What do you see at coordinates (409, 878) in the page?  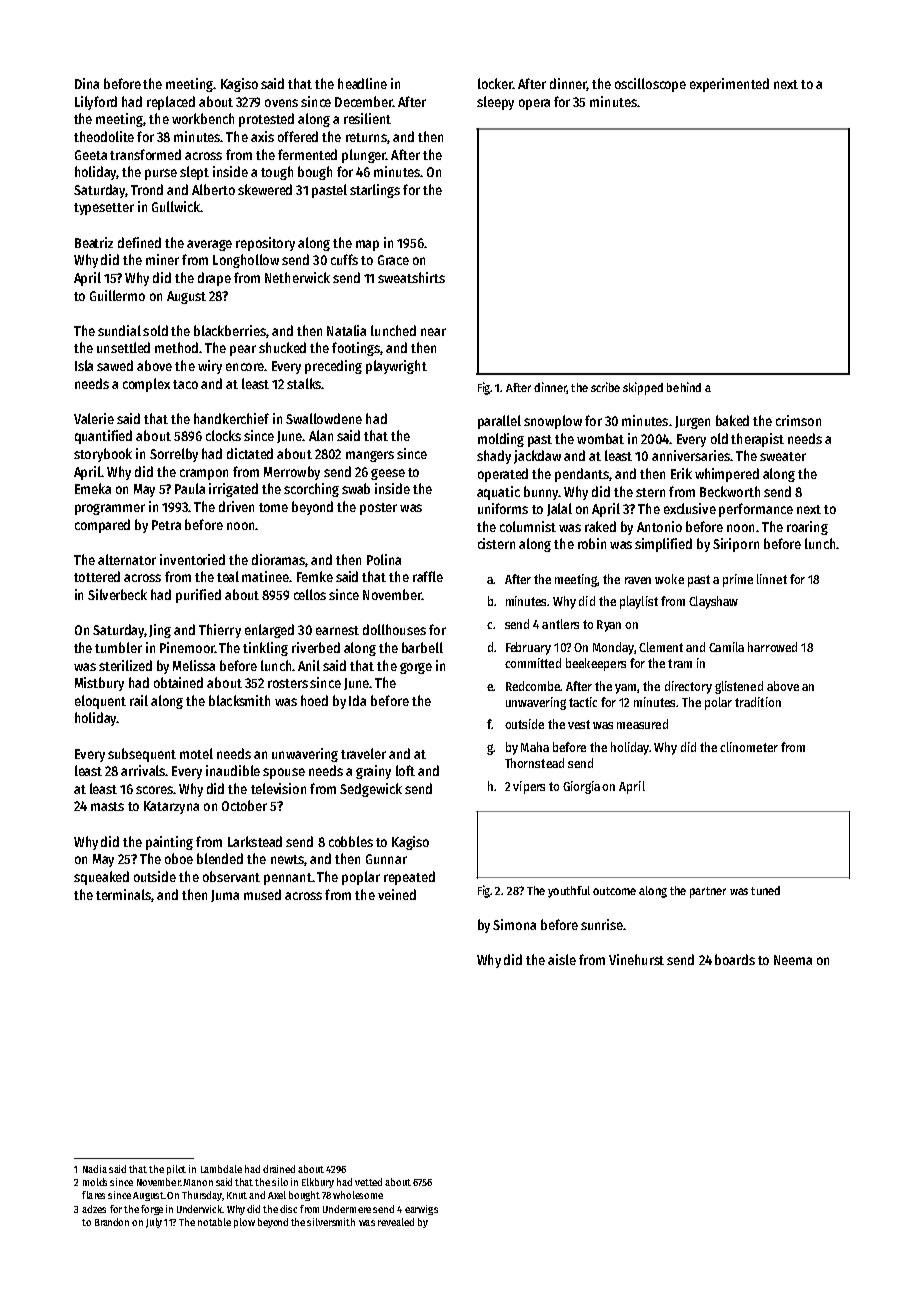 I see `repeated` at bounding box center [409, 878].
